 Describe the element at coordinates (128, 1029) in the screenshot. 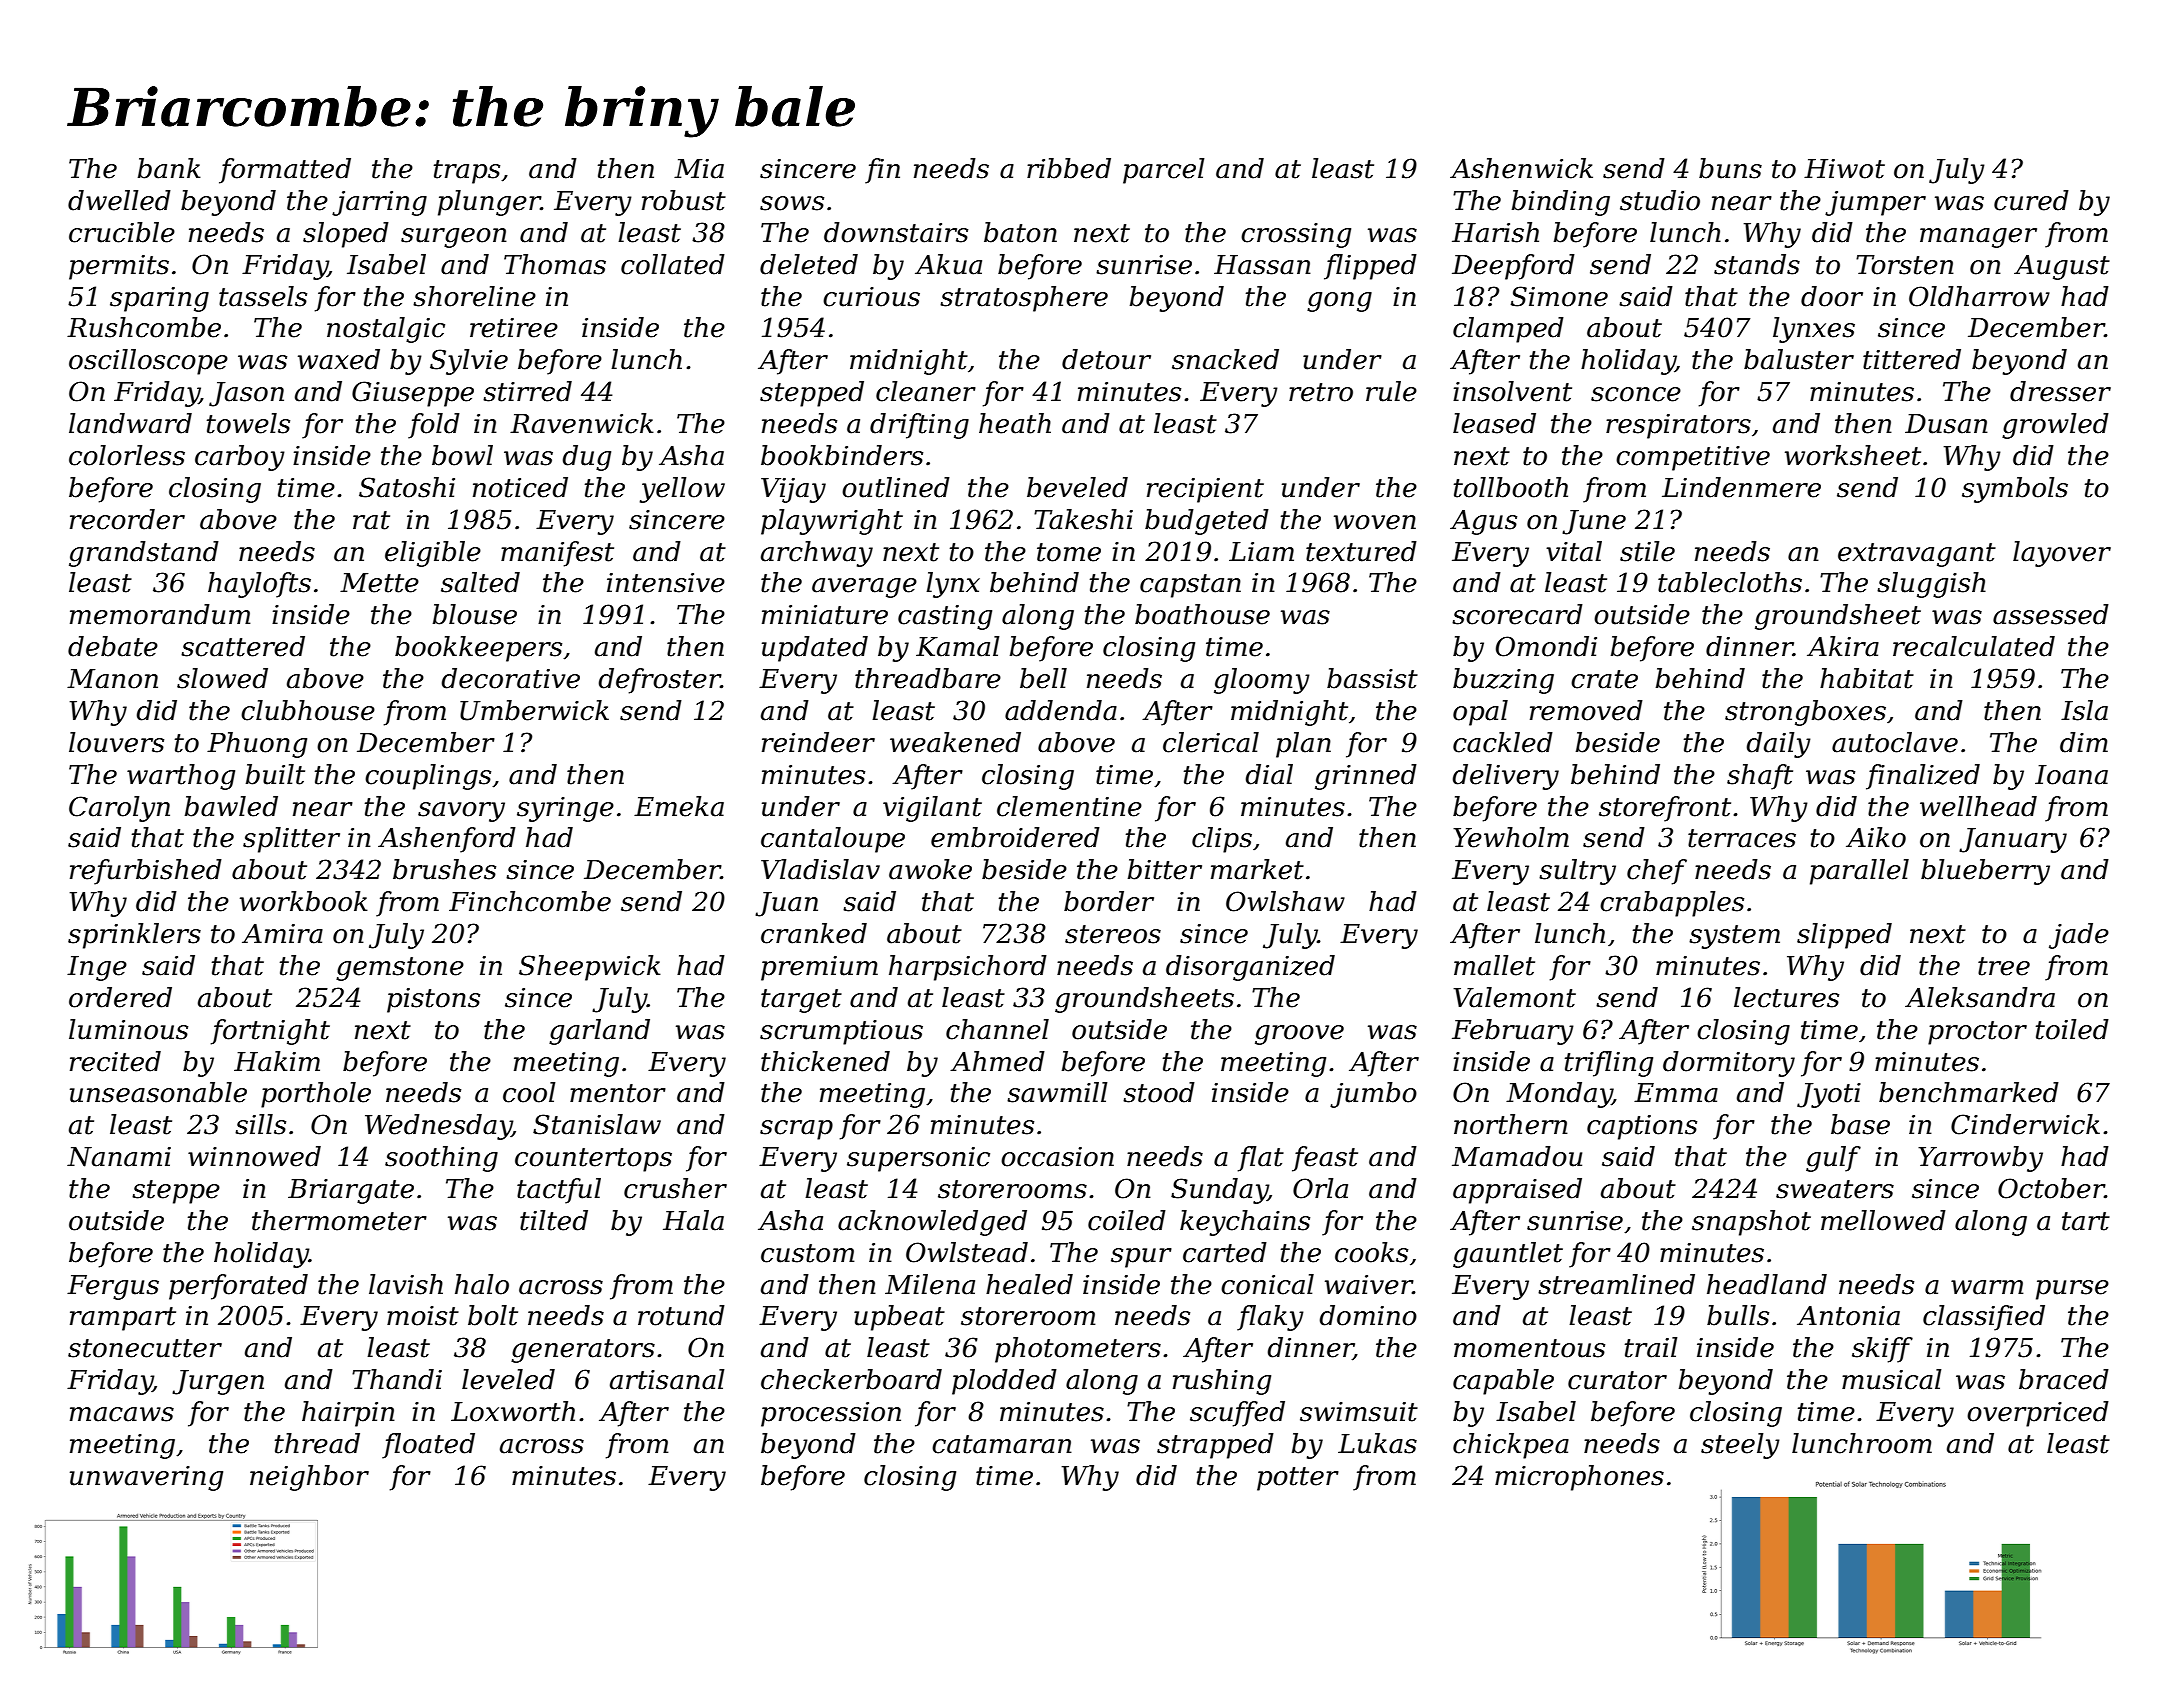

I see `luminous` at that location.
